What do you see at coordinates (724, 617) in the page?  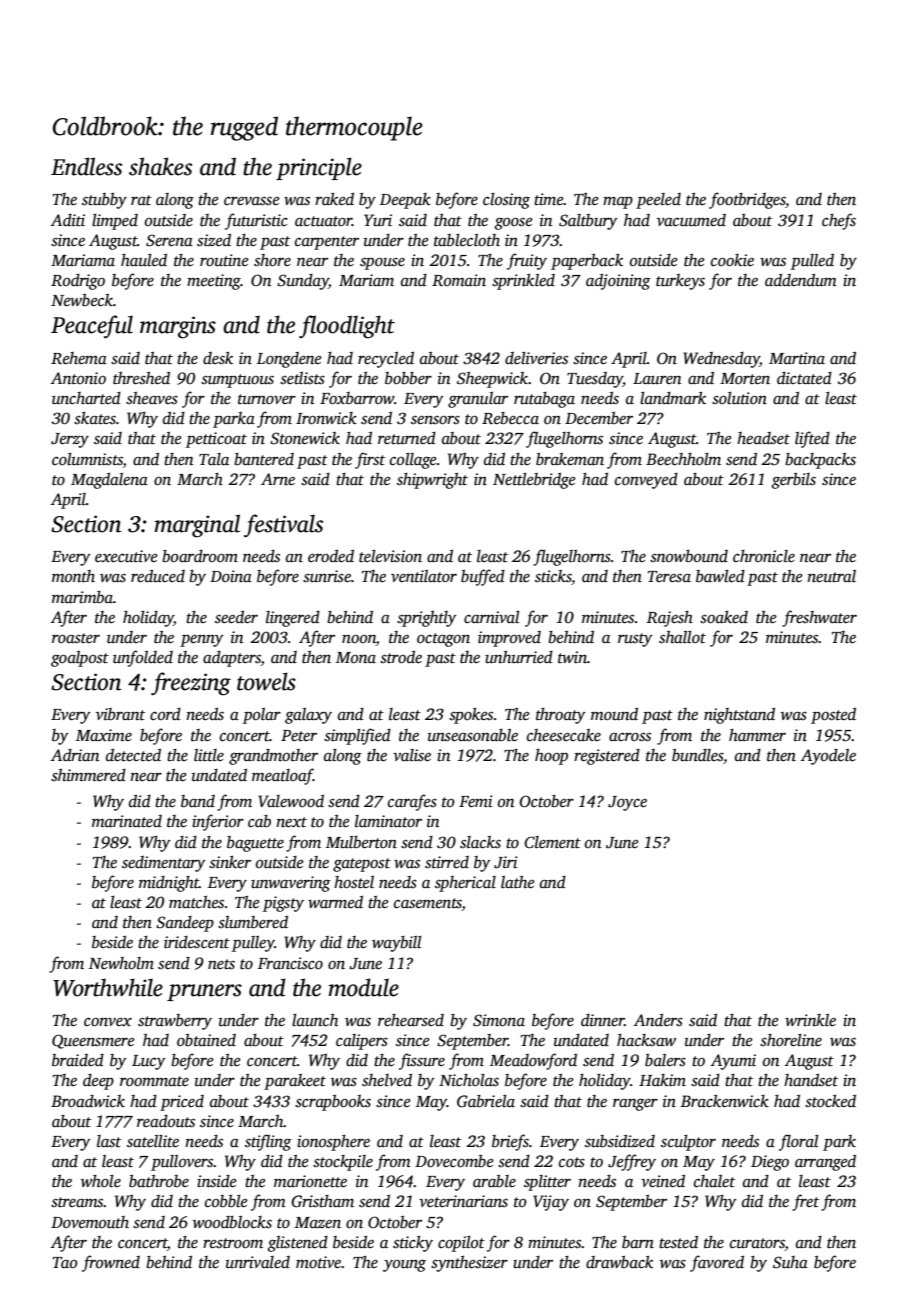 I see `soaked` at bounding box center [724, 617].
